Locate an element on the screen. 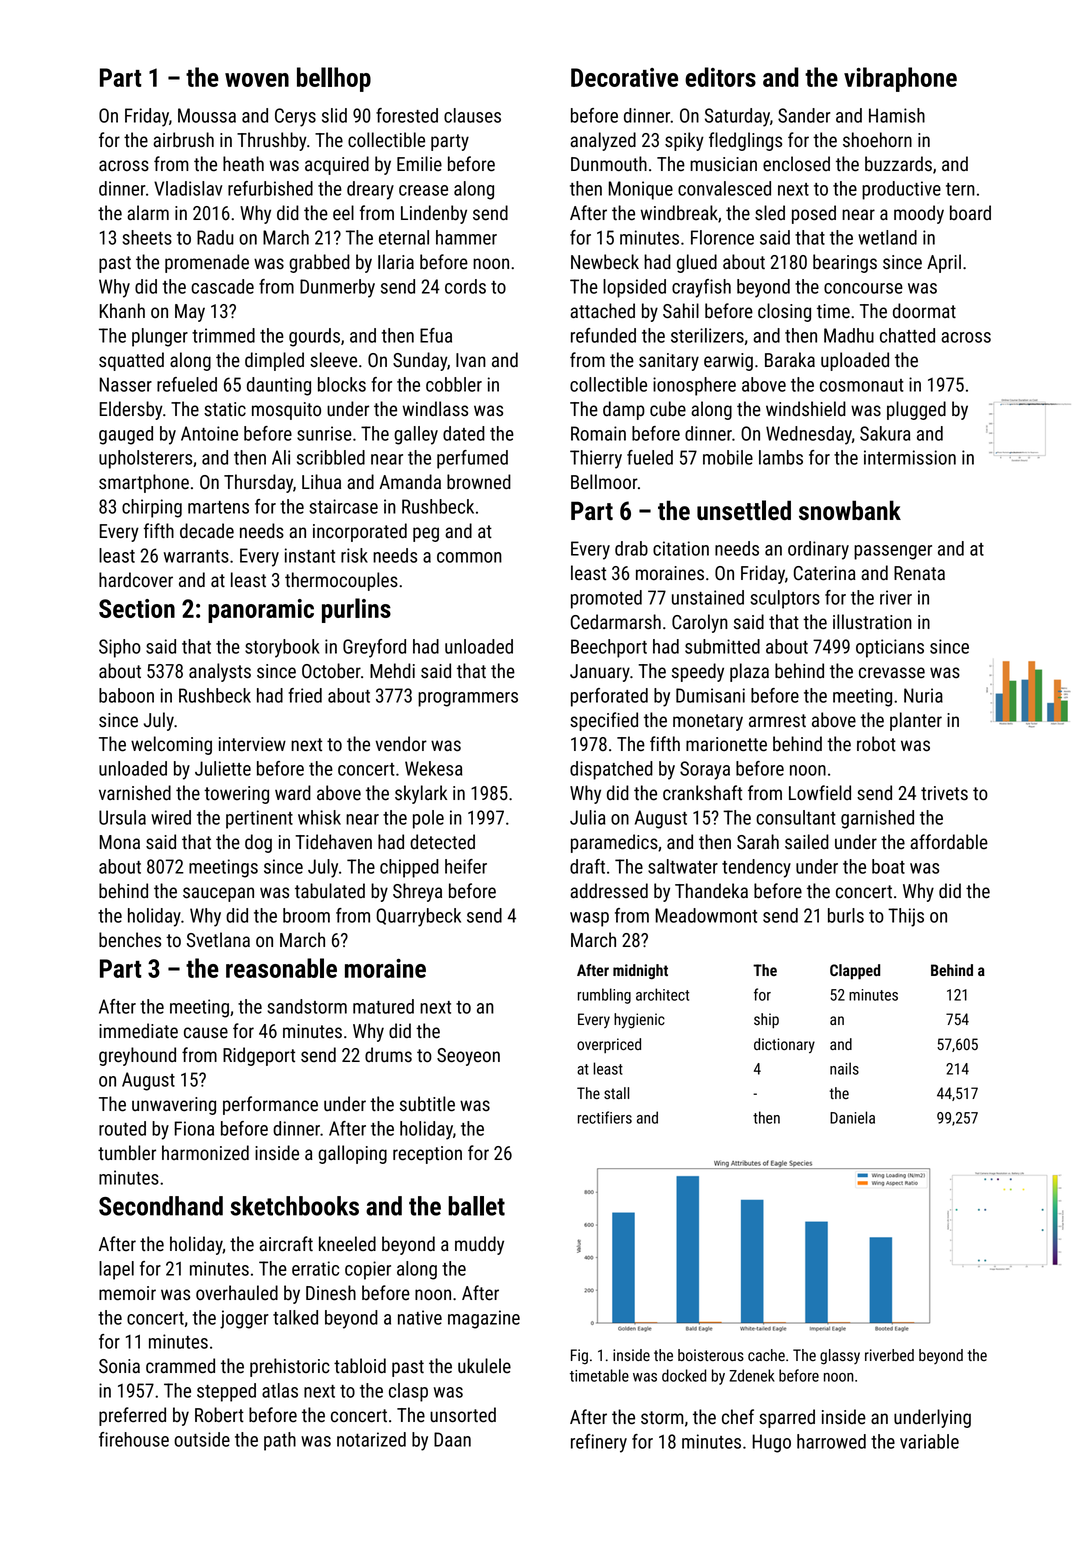  outside is located at coordinates (202, 1439).
